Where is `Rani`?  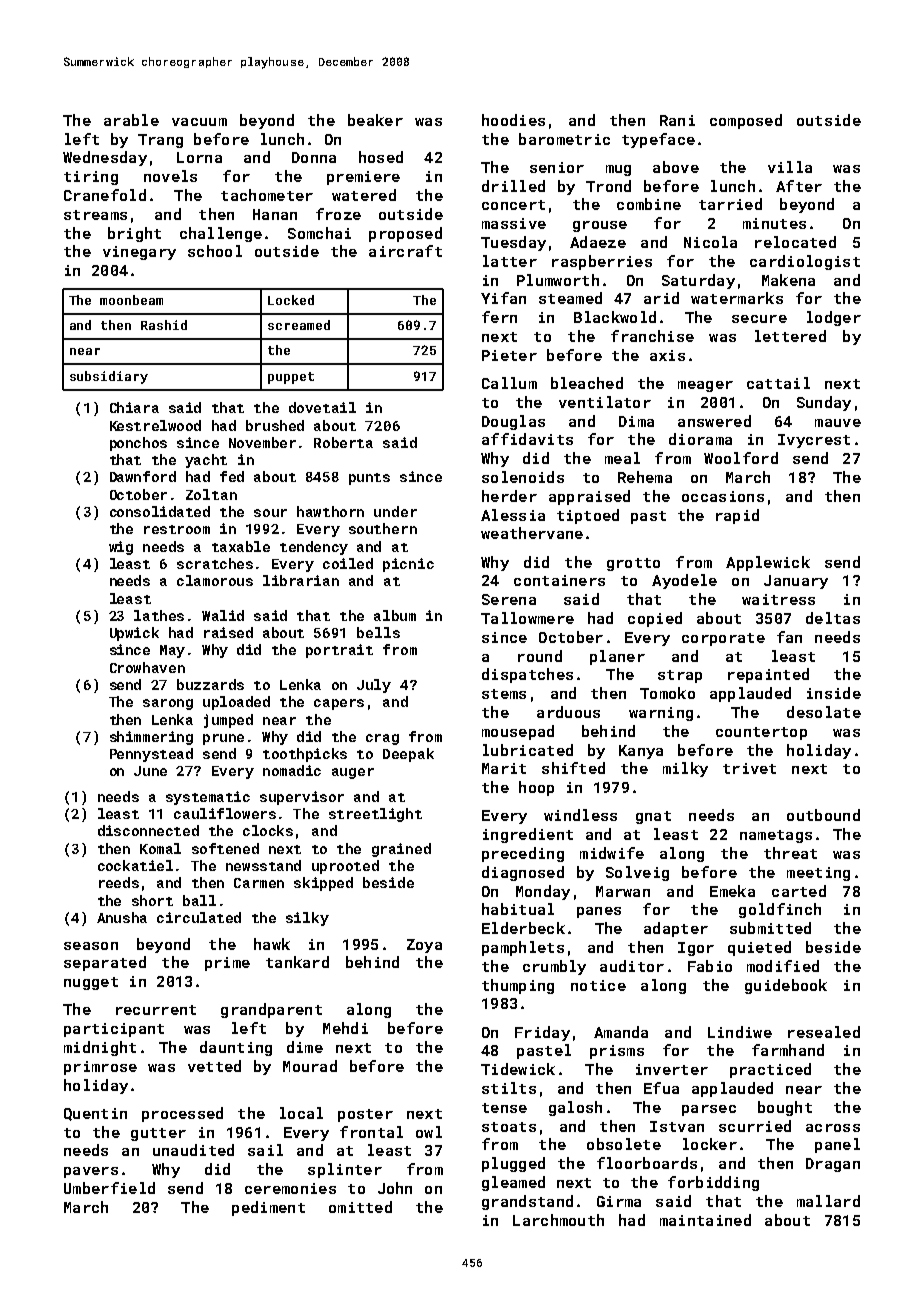 Rani is located at coordinates (677, 120).
